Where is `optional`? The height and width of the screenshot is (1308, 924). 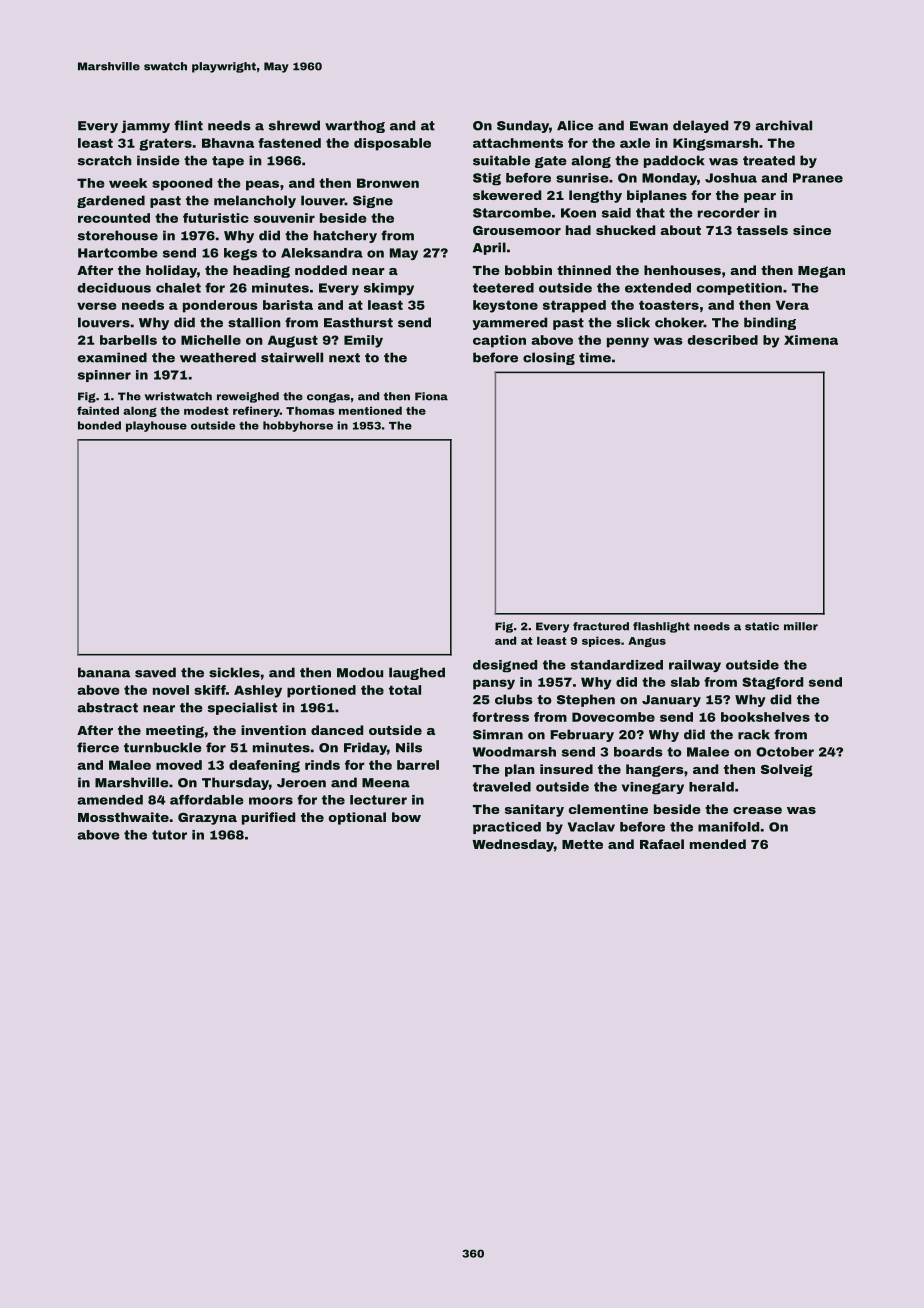 optional is located at coordinates (357, 818).
